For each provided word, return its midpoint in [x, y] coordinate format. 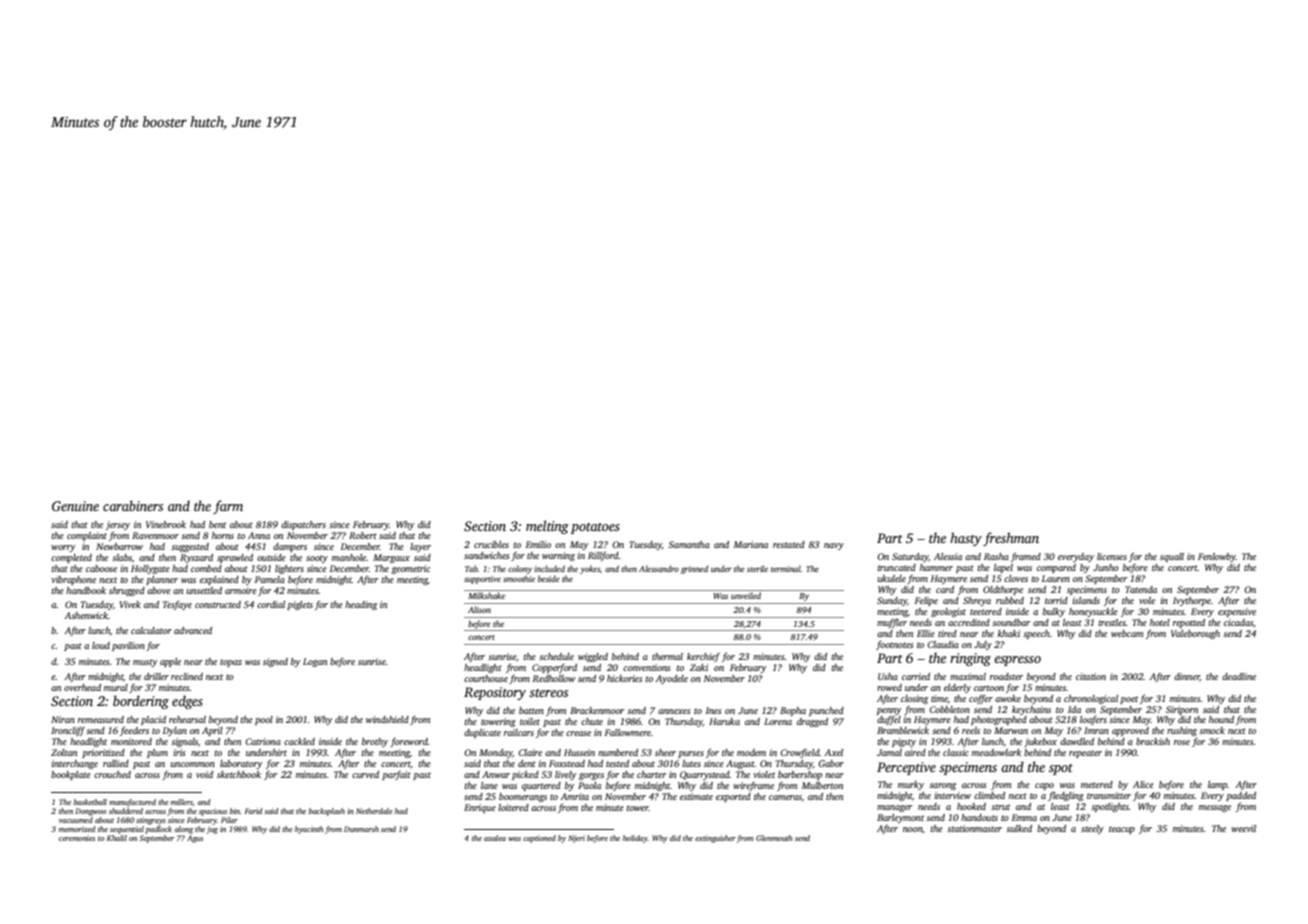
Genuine [75, 506]
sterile [757, 568]
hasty [966, 539]
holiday [635, 839]
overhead [82, 687]
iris [179, 752]
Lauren [1056, 578]
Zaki [699, 667]
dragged [812, 722]
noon [913, 830]
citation [1091, 676]
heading [361, 605]
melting [547, 527]
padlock [158, 830]
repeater [1085, 754]
